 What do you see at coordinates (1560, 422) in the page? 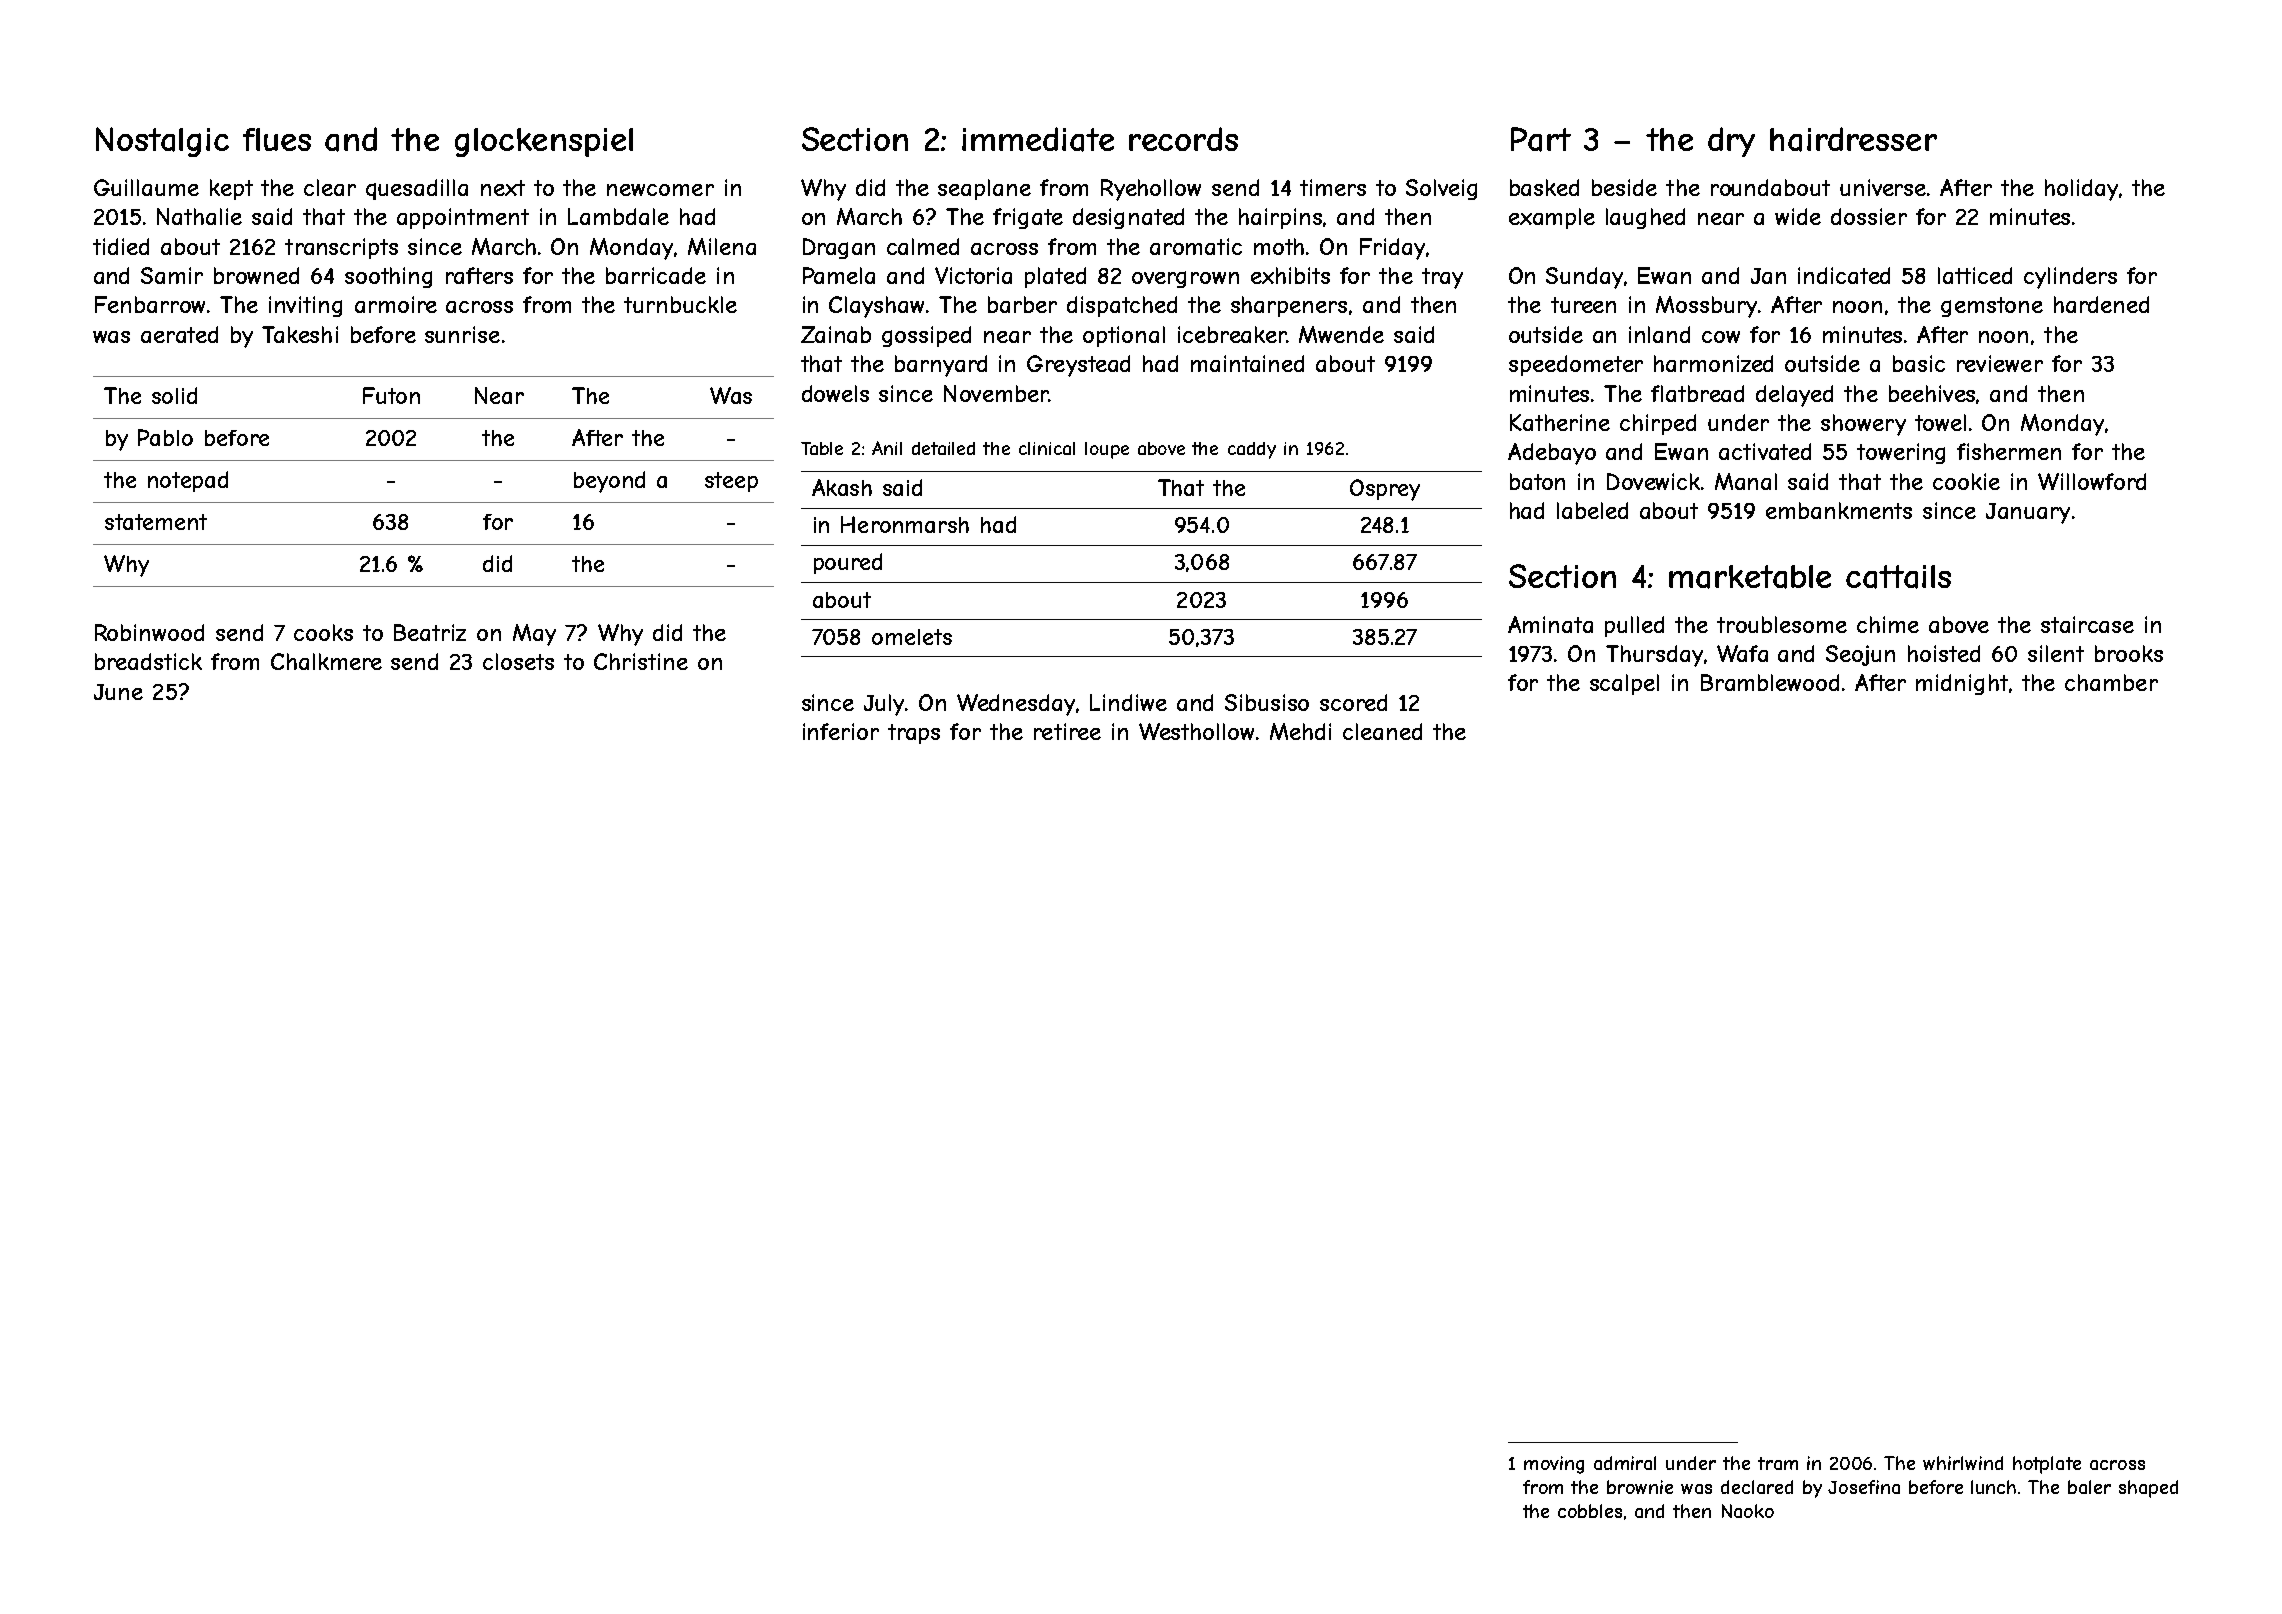
I see `Katherine` at bounding box center [1560, 422].
